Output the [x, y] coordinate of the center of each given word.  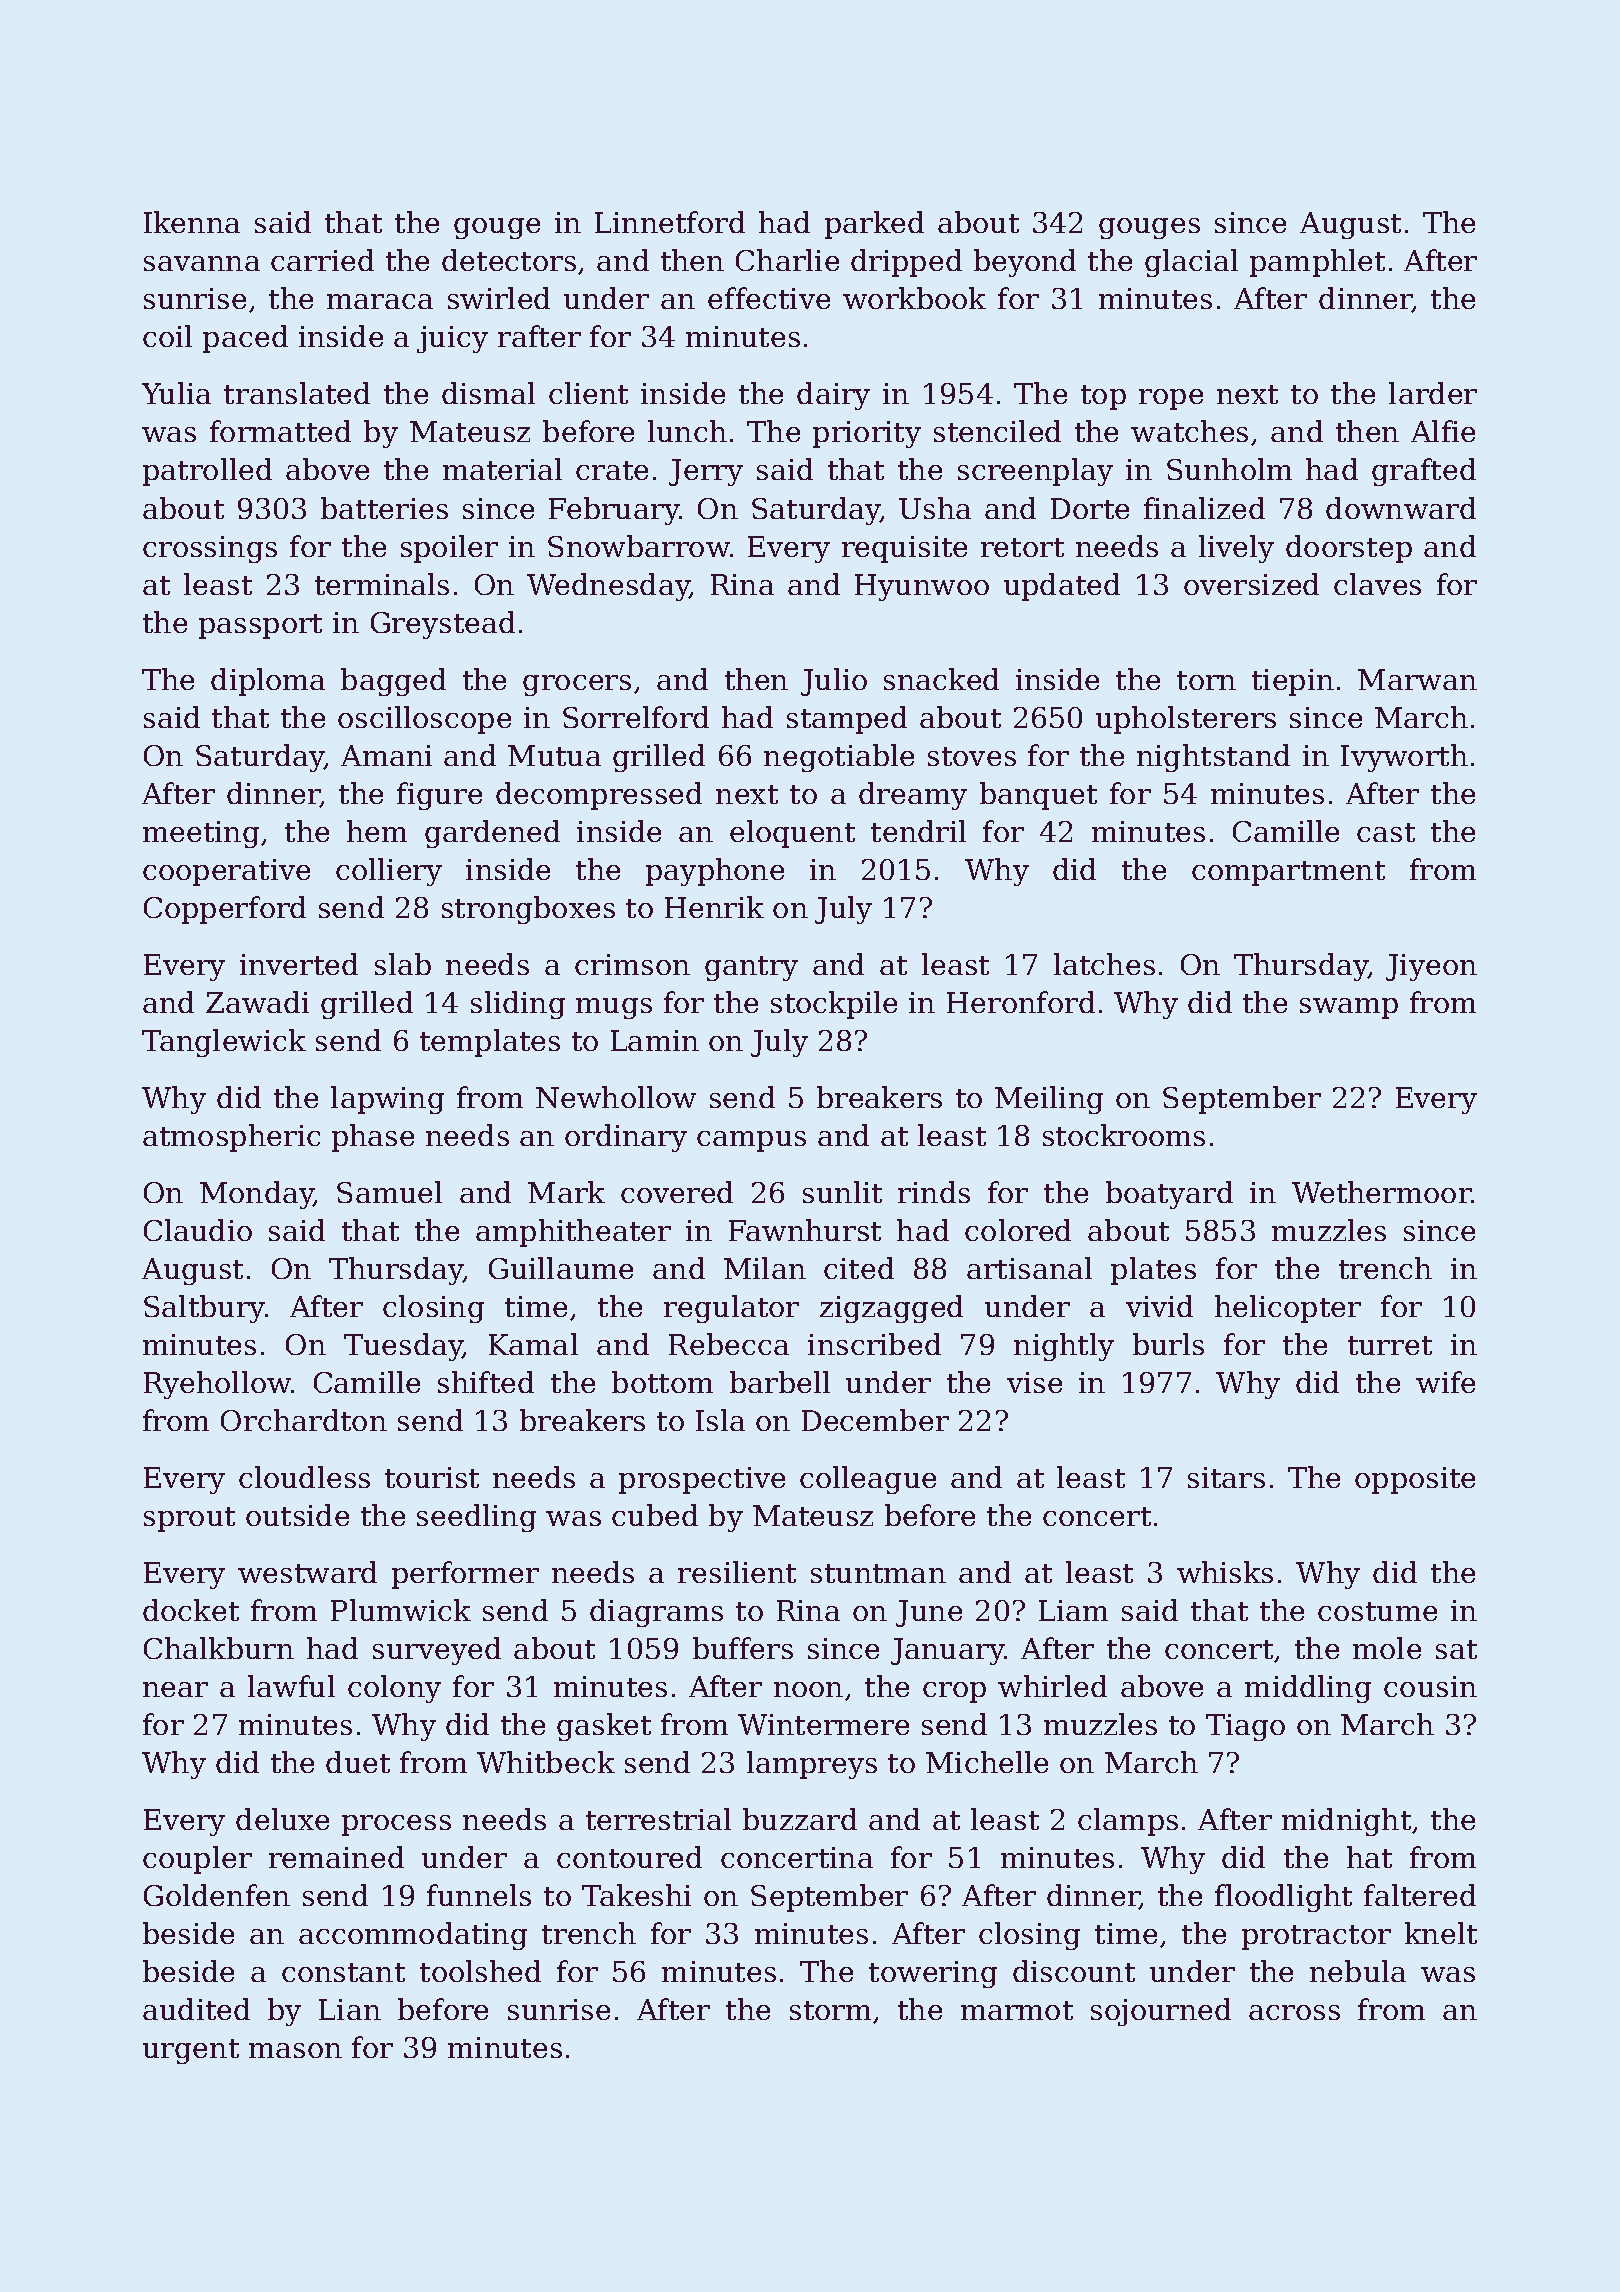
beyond [1025, 263]
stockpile [834, 1005]
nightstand [1213, 758]
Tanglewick [224, 1043]
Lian [350, 2009]
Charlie [787, 260]
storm [830, 2010]
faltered [1420, 1895]
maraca [380, 301]
